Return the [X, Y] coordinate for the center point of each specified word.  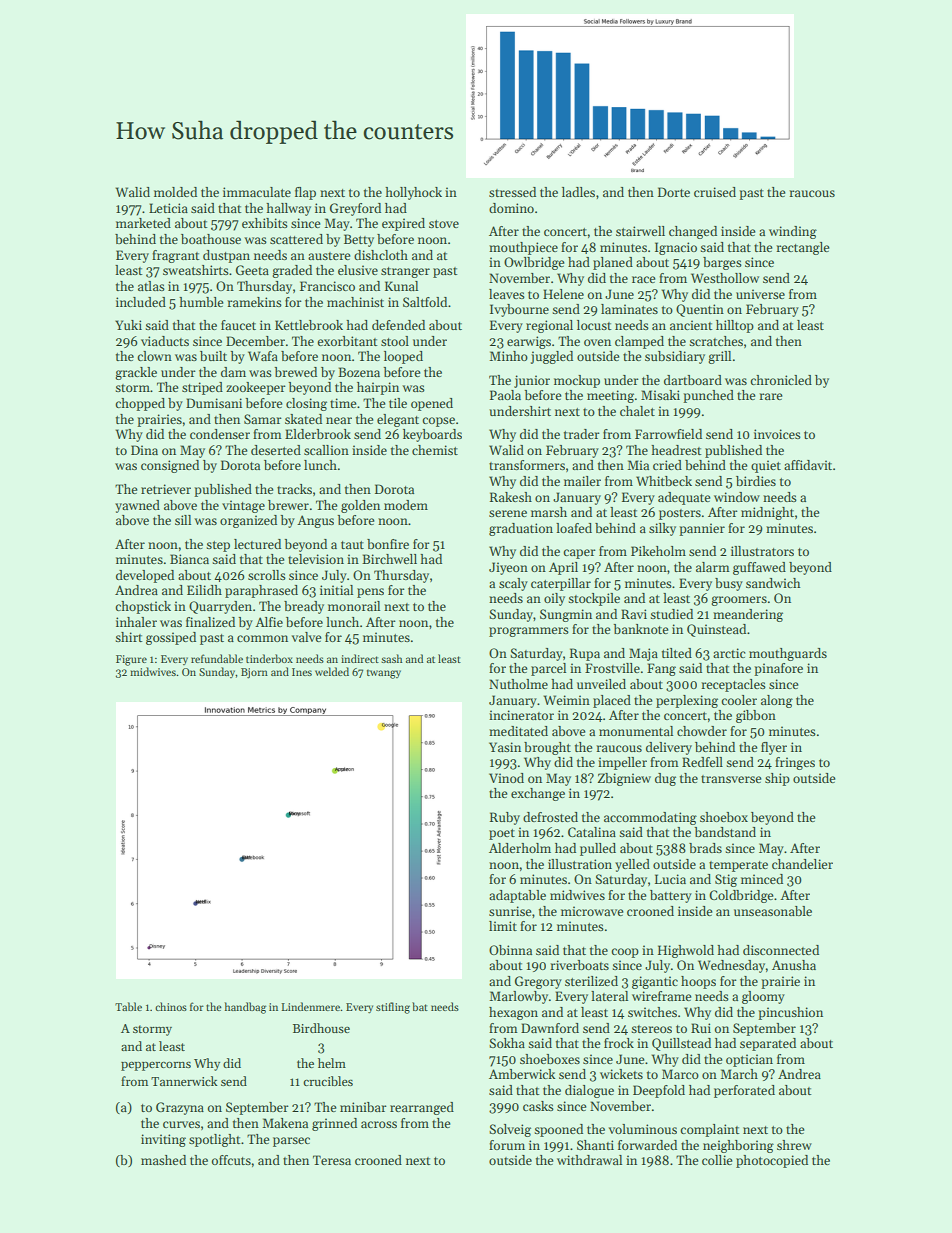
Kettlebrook [309, 325]
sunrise [510, 911]
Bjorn [254, 673]
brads [705, 848]
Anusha [794, 965]
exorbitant [347, 341]
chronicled [781, 380]
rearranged [422, 1108]
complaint [709, 1130]
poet [502, 834]
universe [760, 294]
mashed [163, 1160]
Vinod [506, 778]
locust [594, 325]
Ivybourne [519, 310]
